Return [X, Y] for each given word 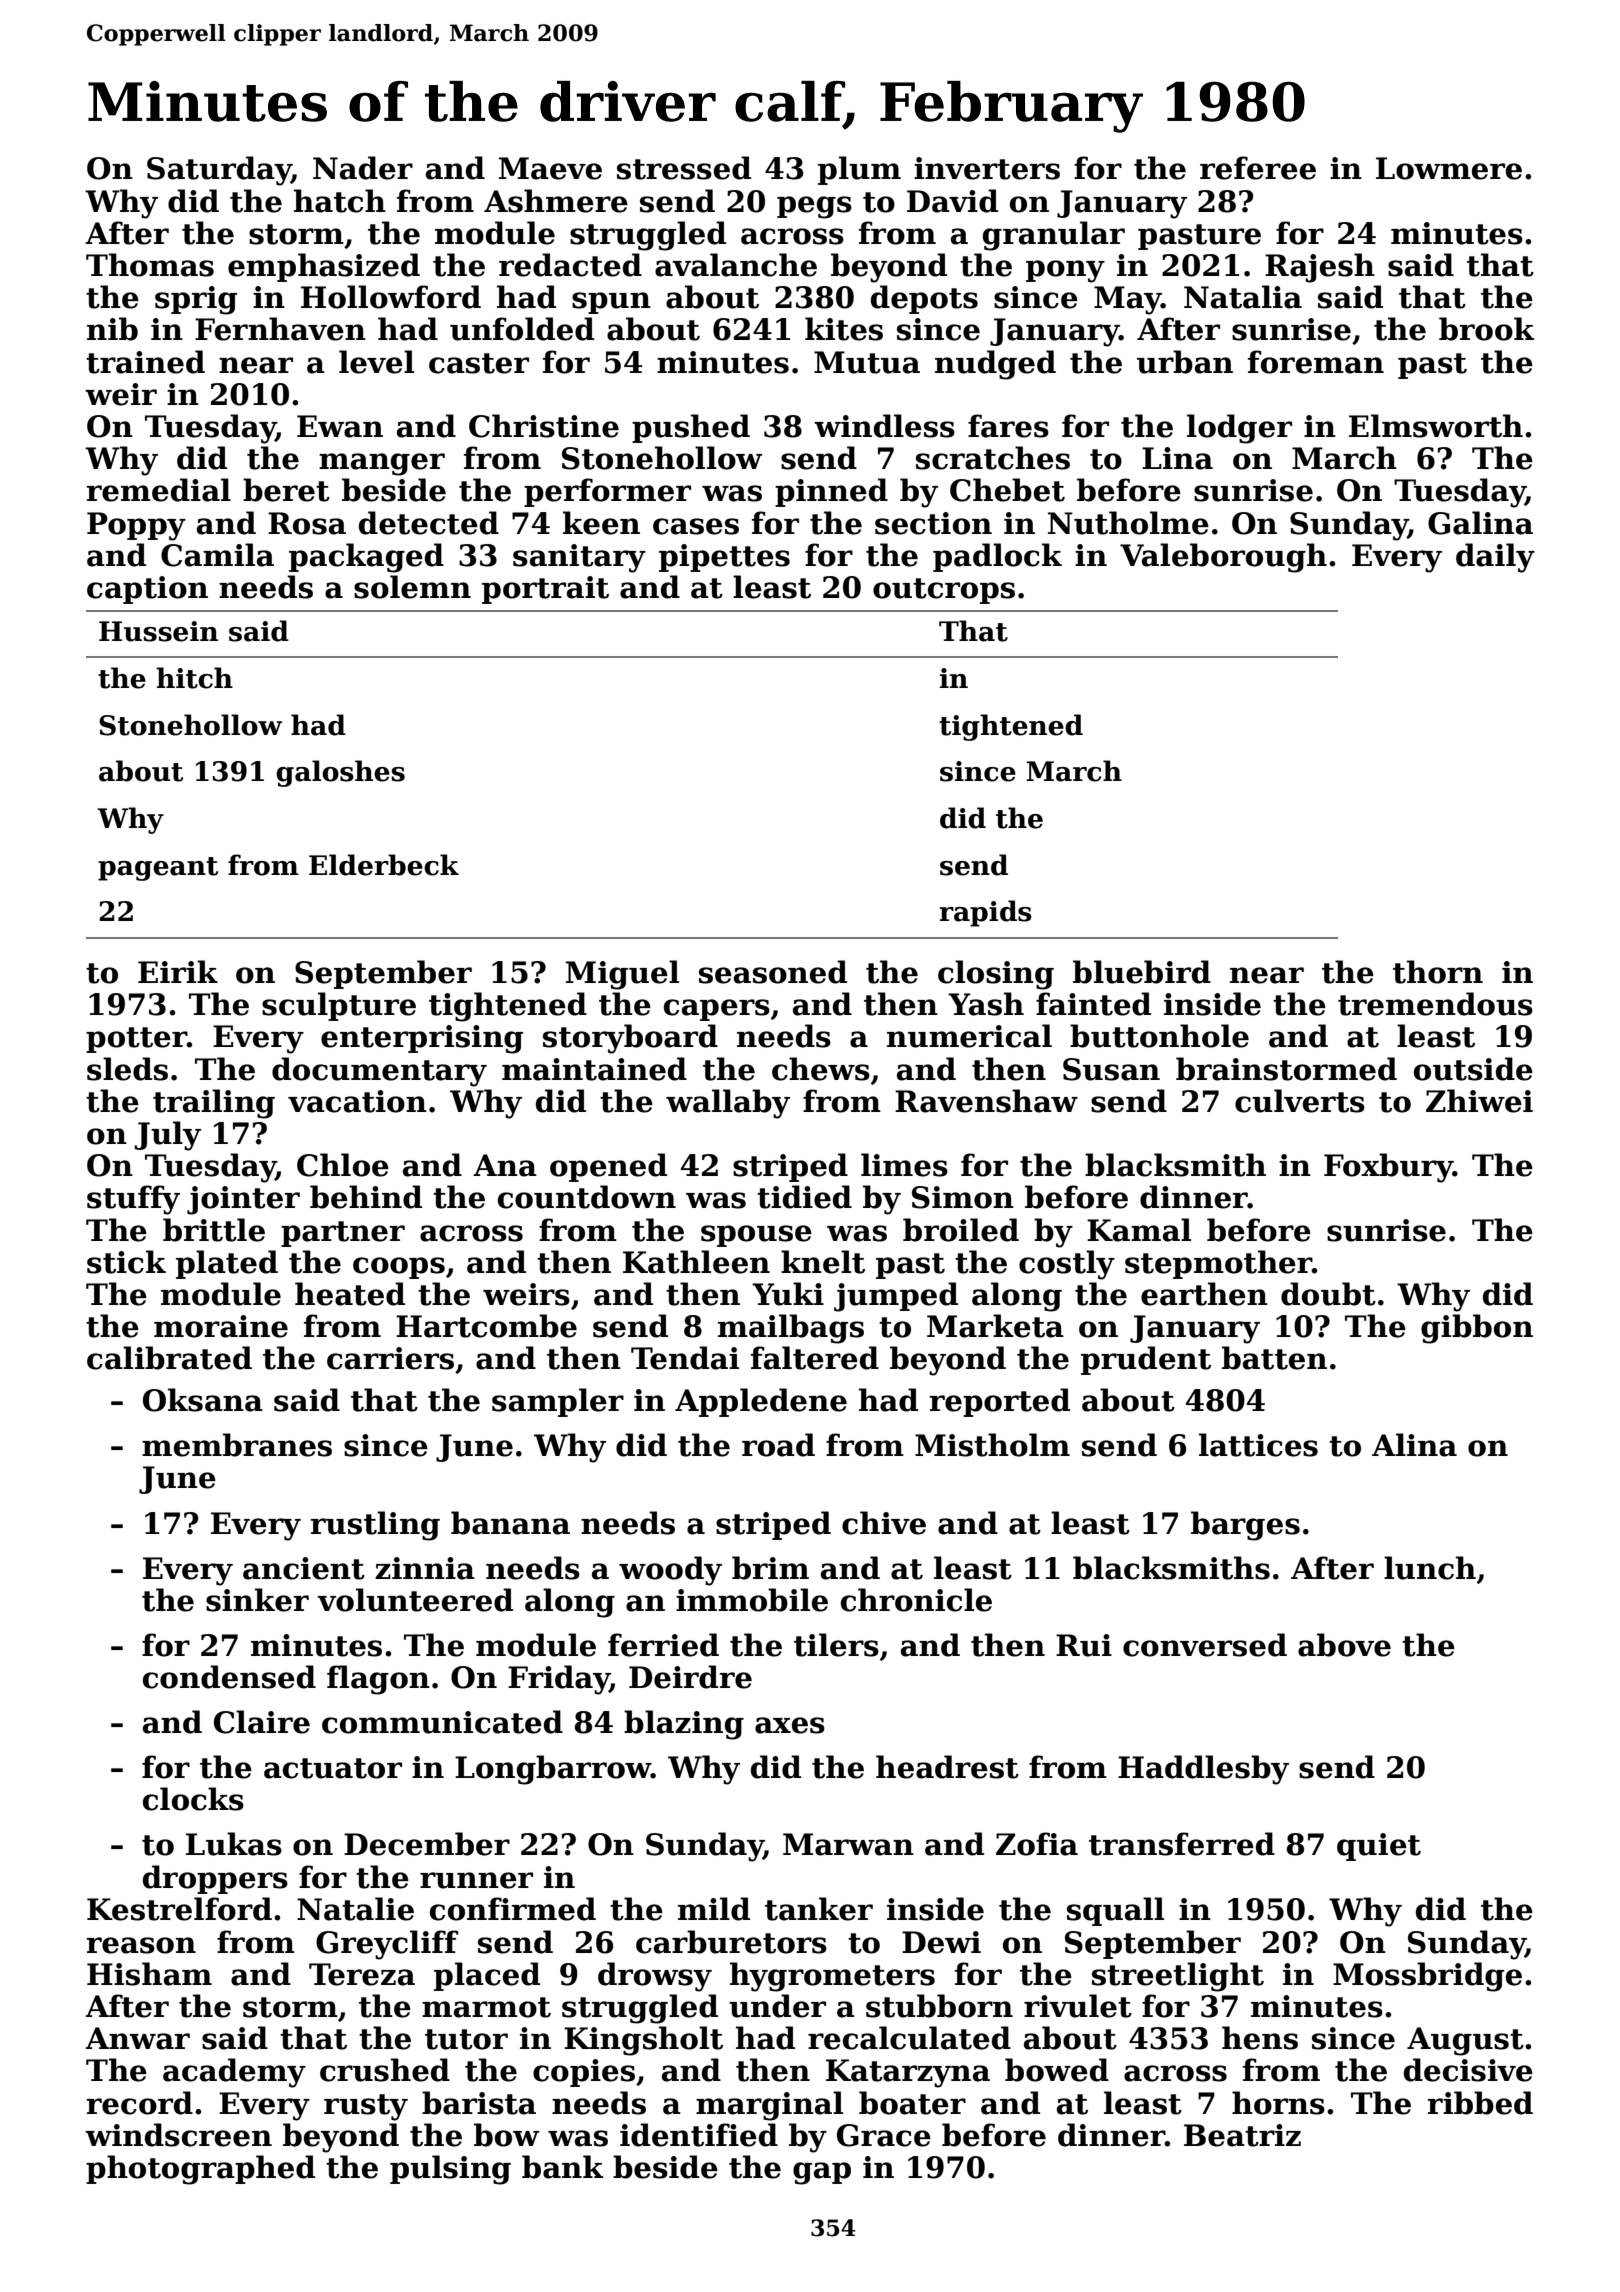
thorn [1438, 972]
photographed [200, 2170]
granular [1054, 236]
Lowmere [1449, 168]
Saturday [219, 171]
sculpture [339, 1006]
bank [562, 2167]
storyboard [630, 1039]
